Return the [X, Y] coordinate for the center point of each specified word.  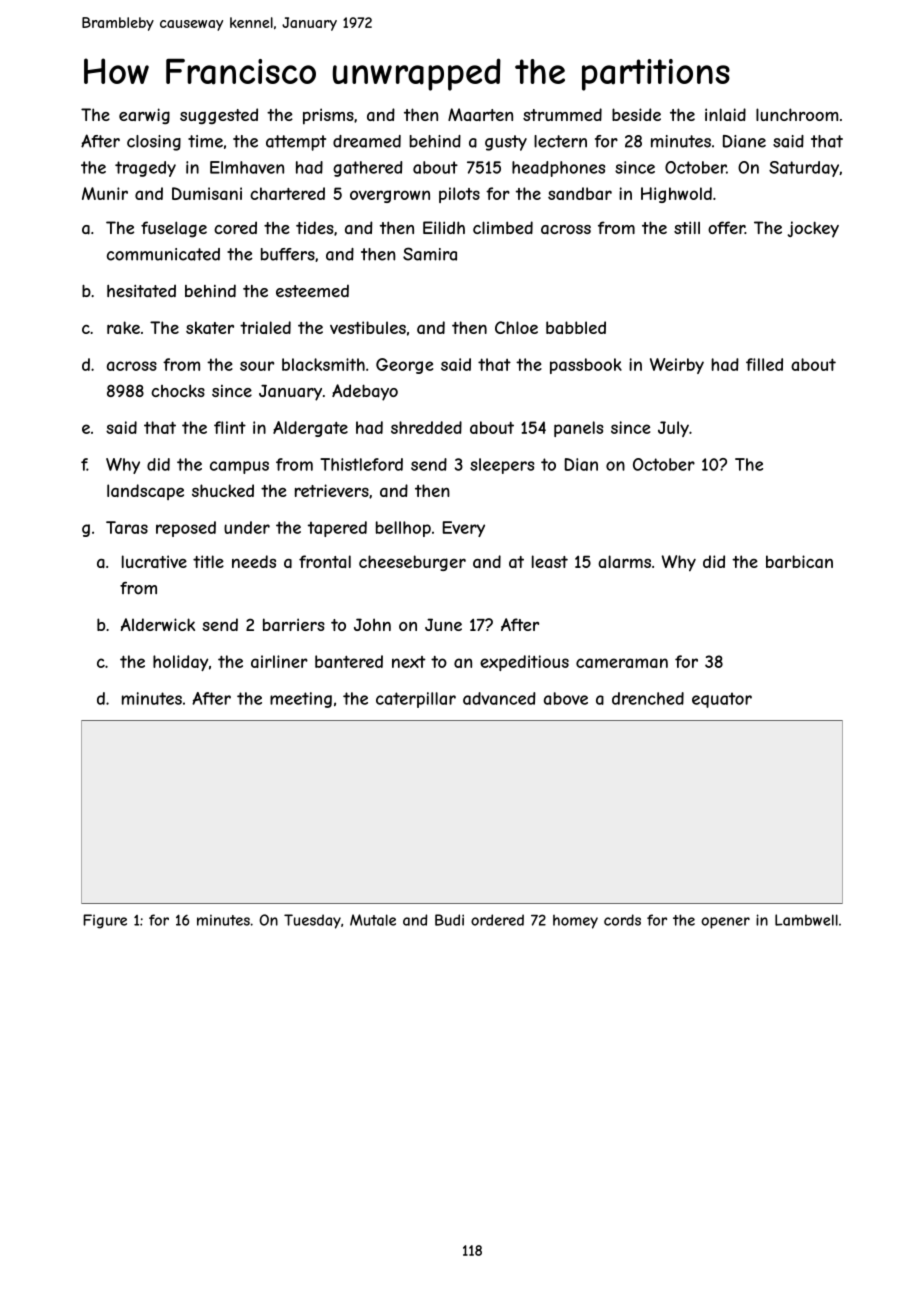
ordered [497, 920]
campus [239, 467]
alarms [624, 561]
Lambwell [806, 920]
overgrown [390, 196]
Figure [105, 921]
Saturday [804, 169]
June [443, 624]
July [673, 429]
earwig [144, 116]
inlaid [725, 114]
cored [235, 227]
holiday [180, 663]
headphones [558, 169]
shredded [426, 427]
